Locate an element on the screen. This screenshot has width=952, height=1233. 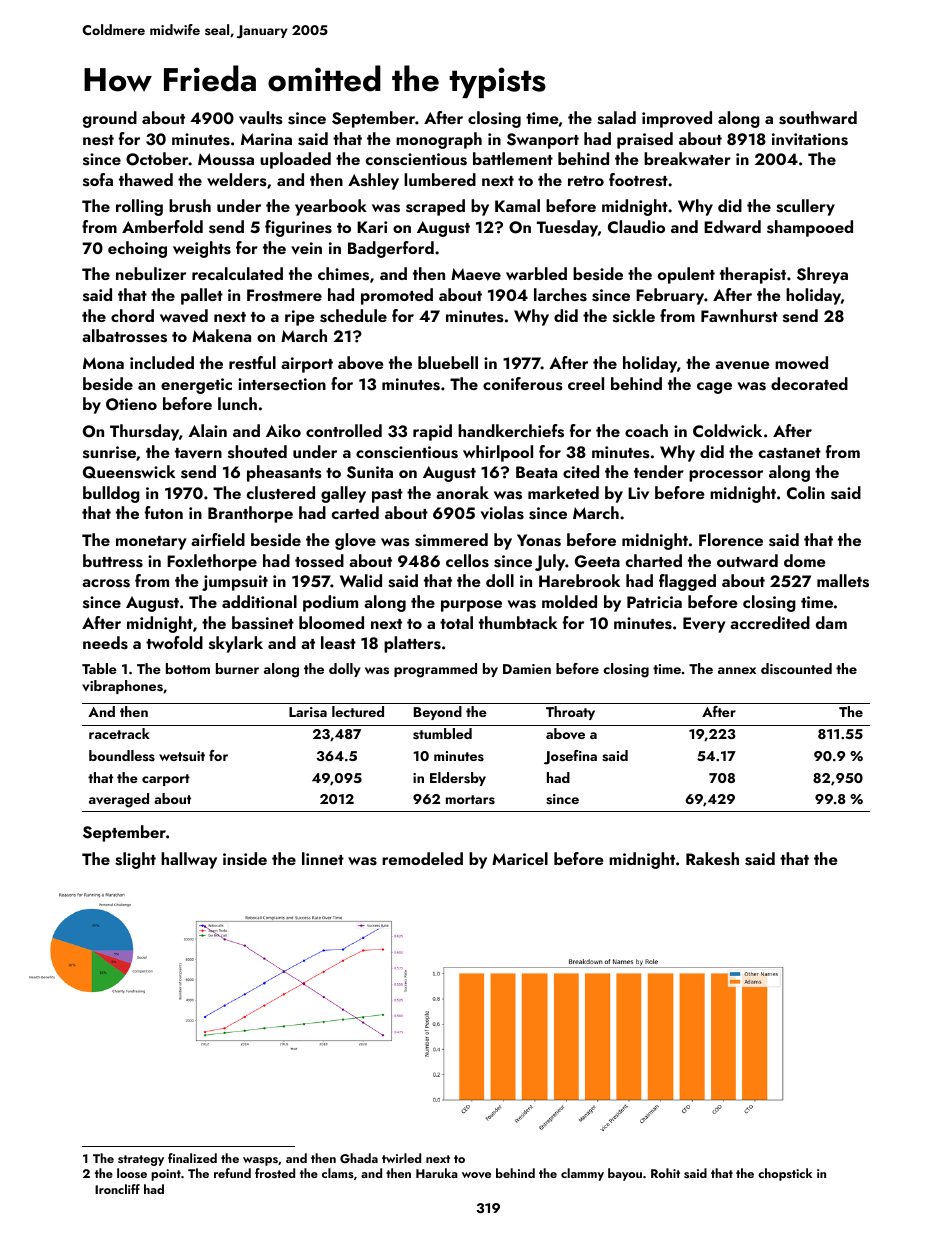
discounted is located at coordinates (796, 668).
